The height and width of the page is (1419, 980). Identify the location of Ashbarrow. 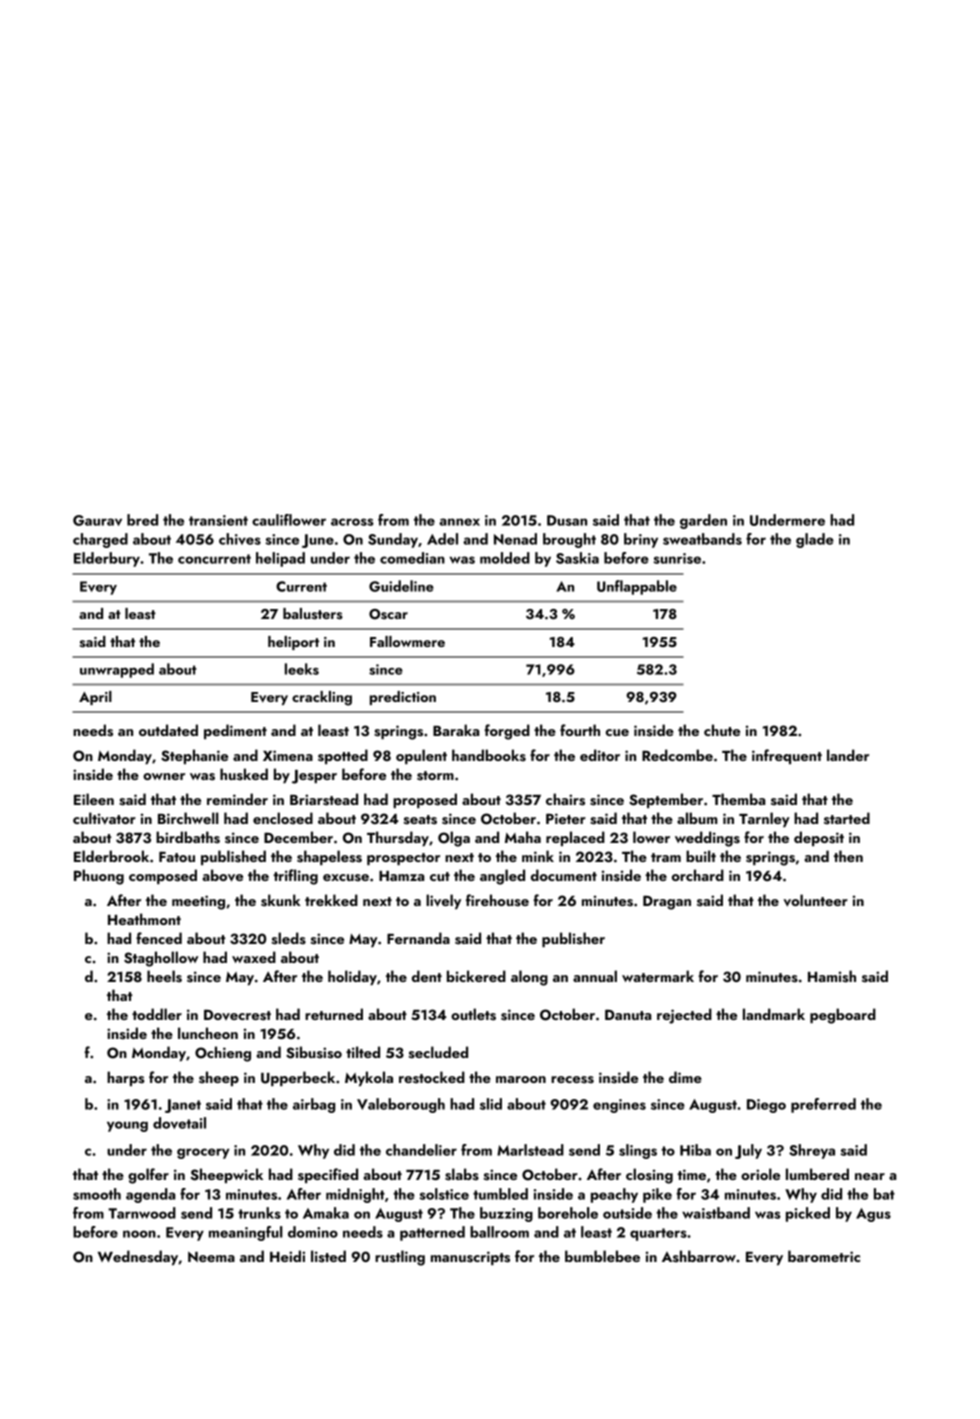
(699, 1256).
